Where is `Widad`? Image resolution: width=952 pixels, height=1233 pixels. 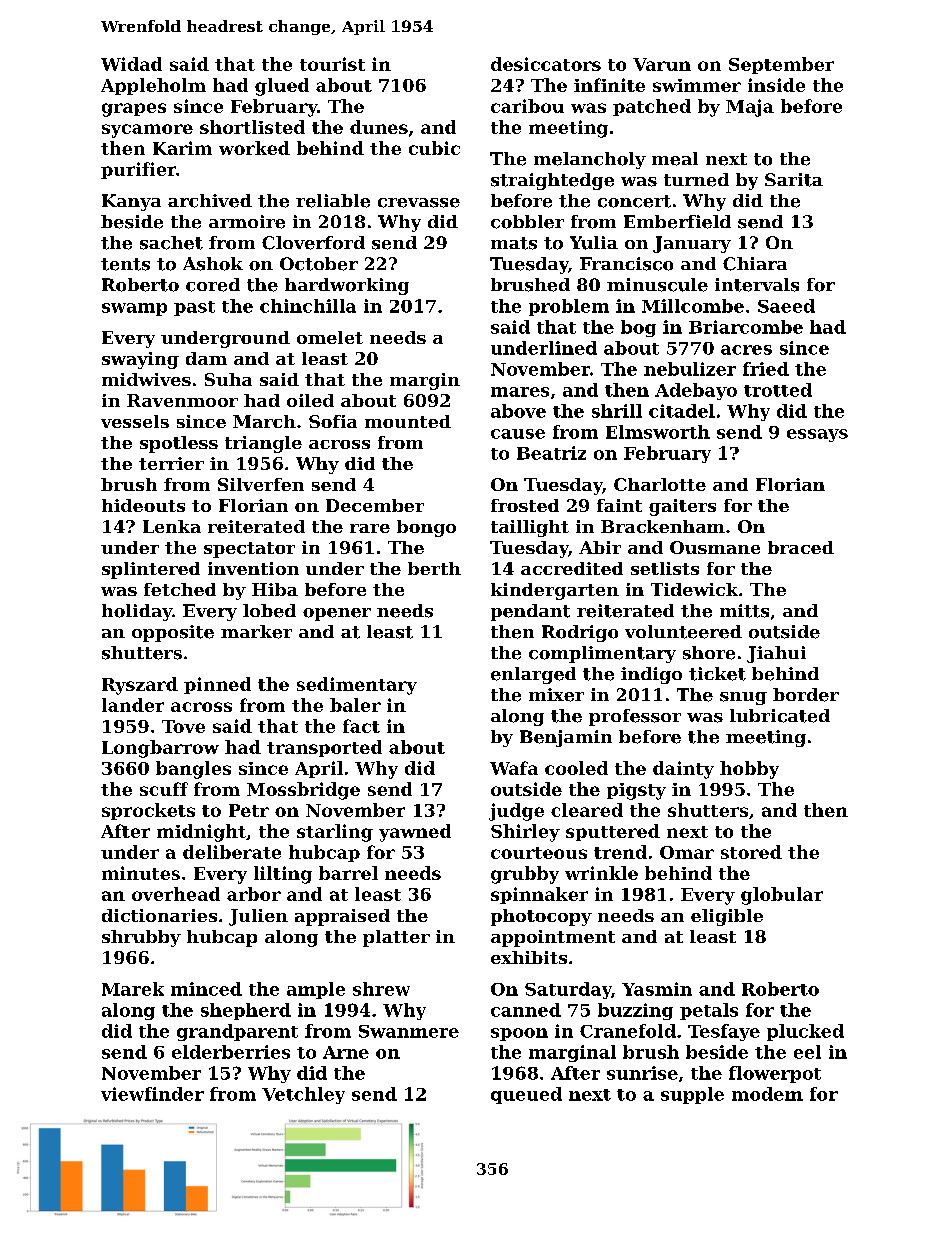
Widad is located at coordinates (131, 64).
